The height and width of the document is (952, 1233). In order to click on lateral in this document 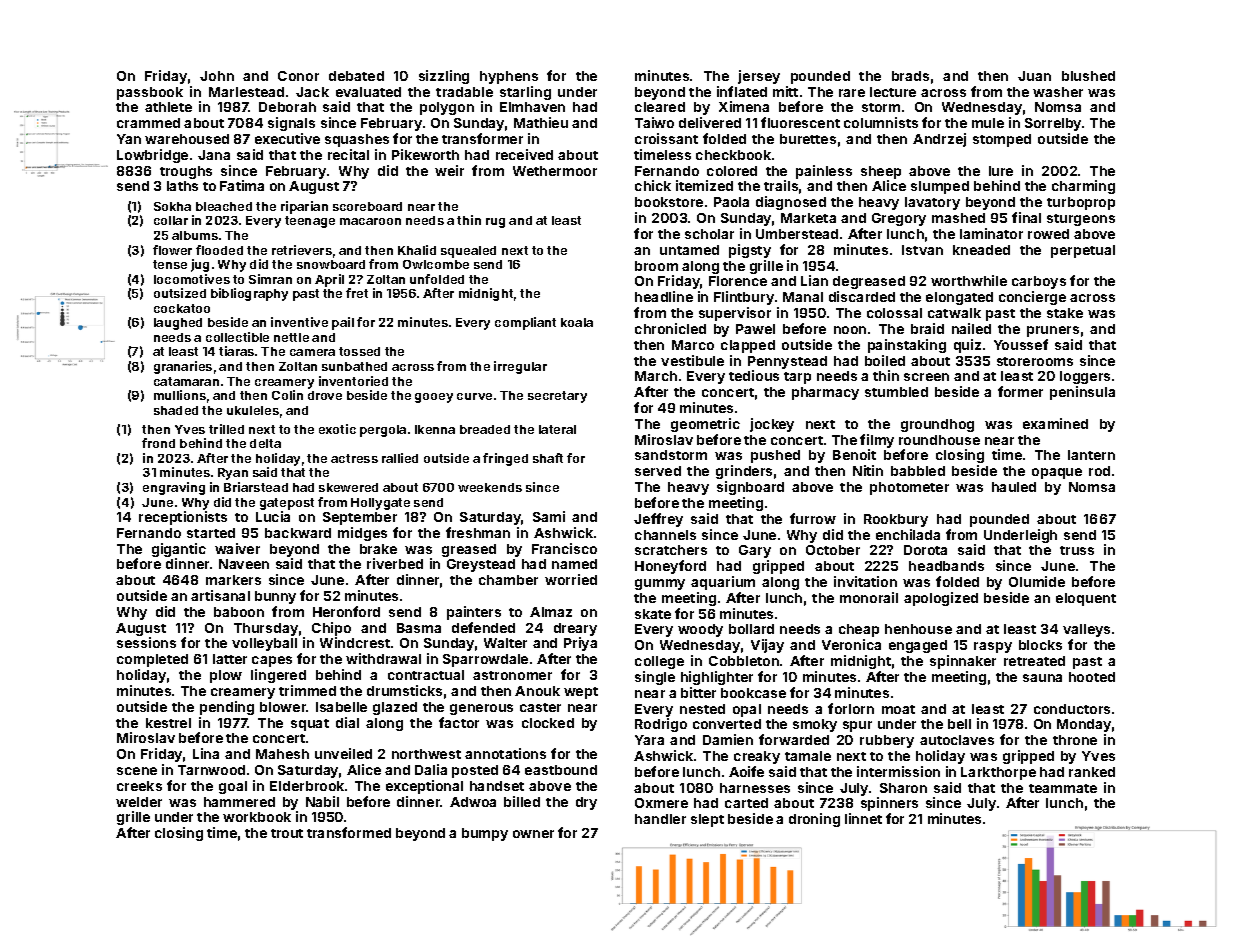, I will do `click(557, 429)`.
